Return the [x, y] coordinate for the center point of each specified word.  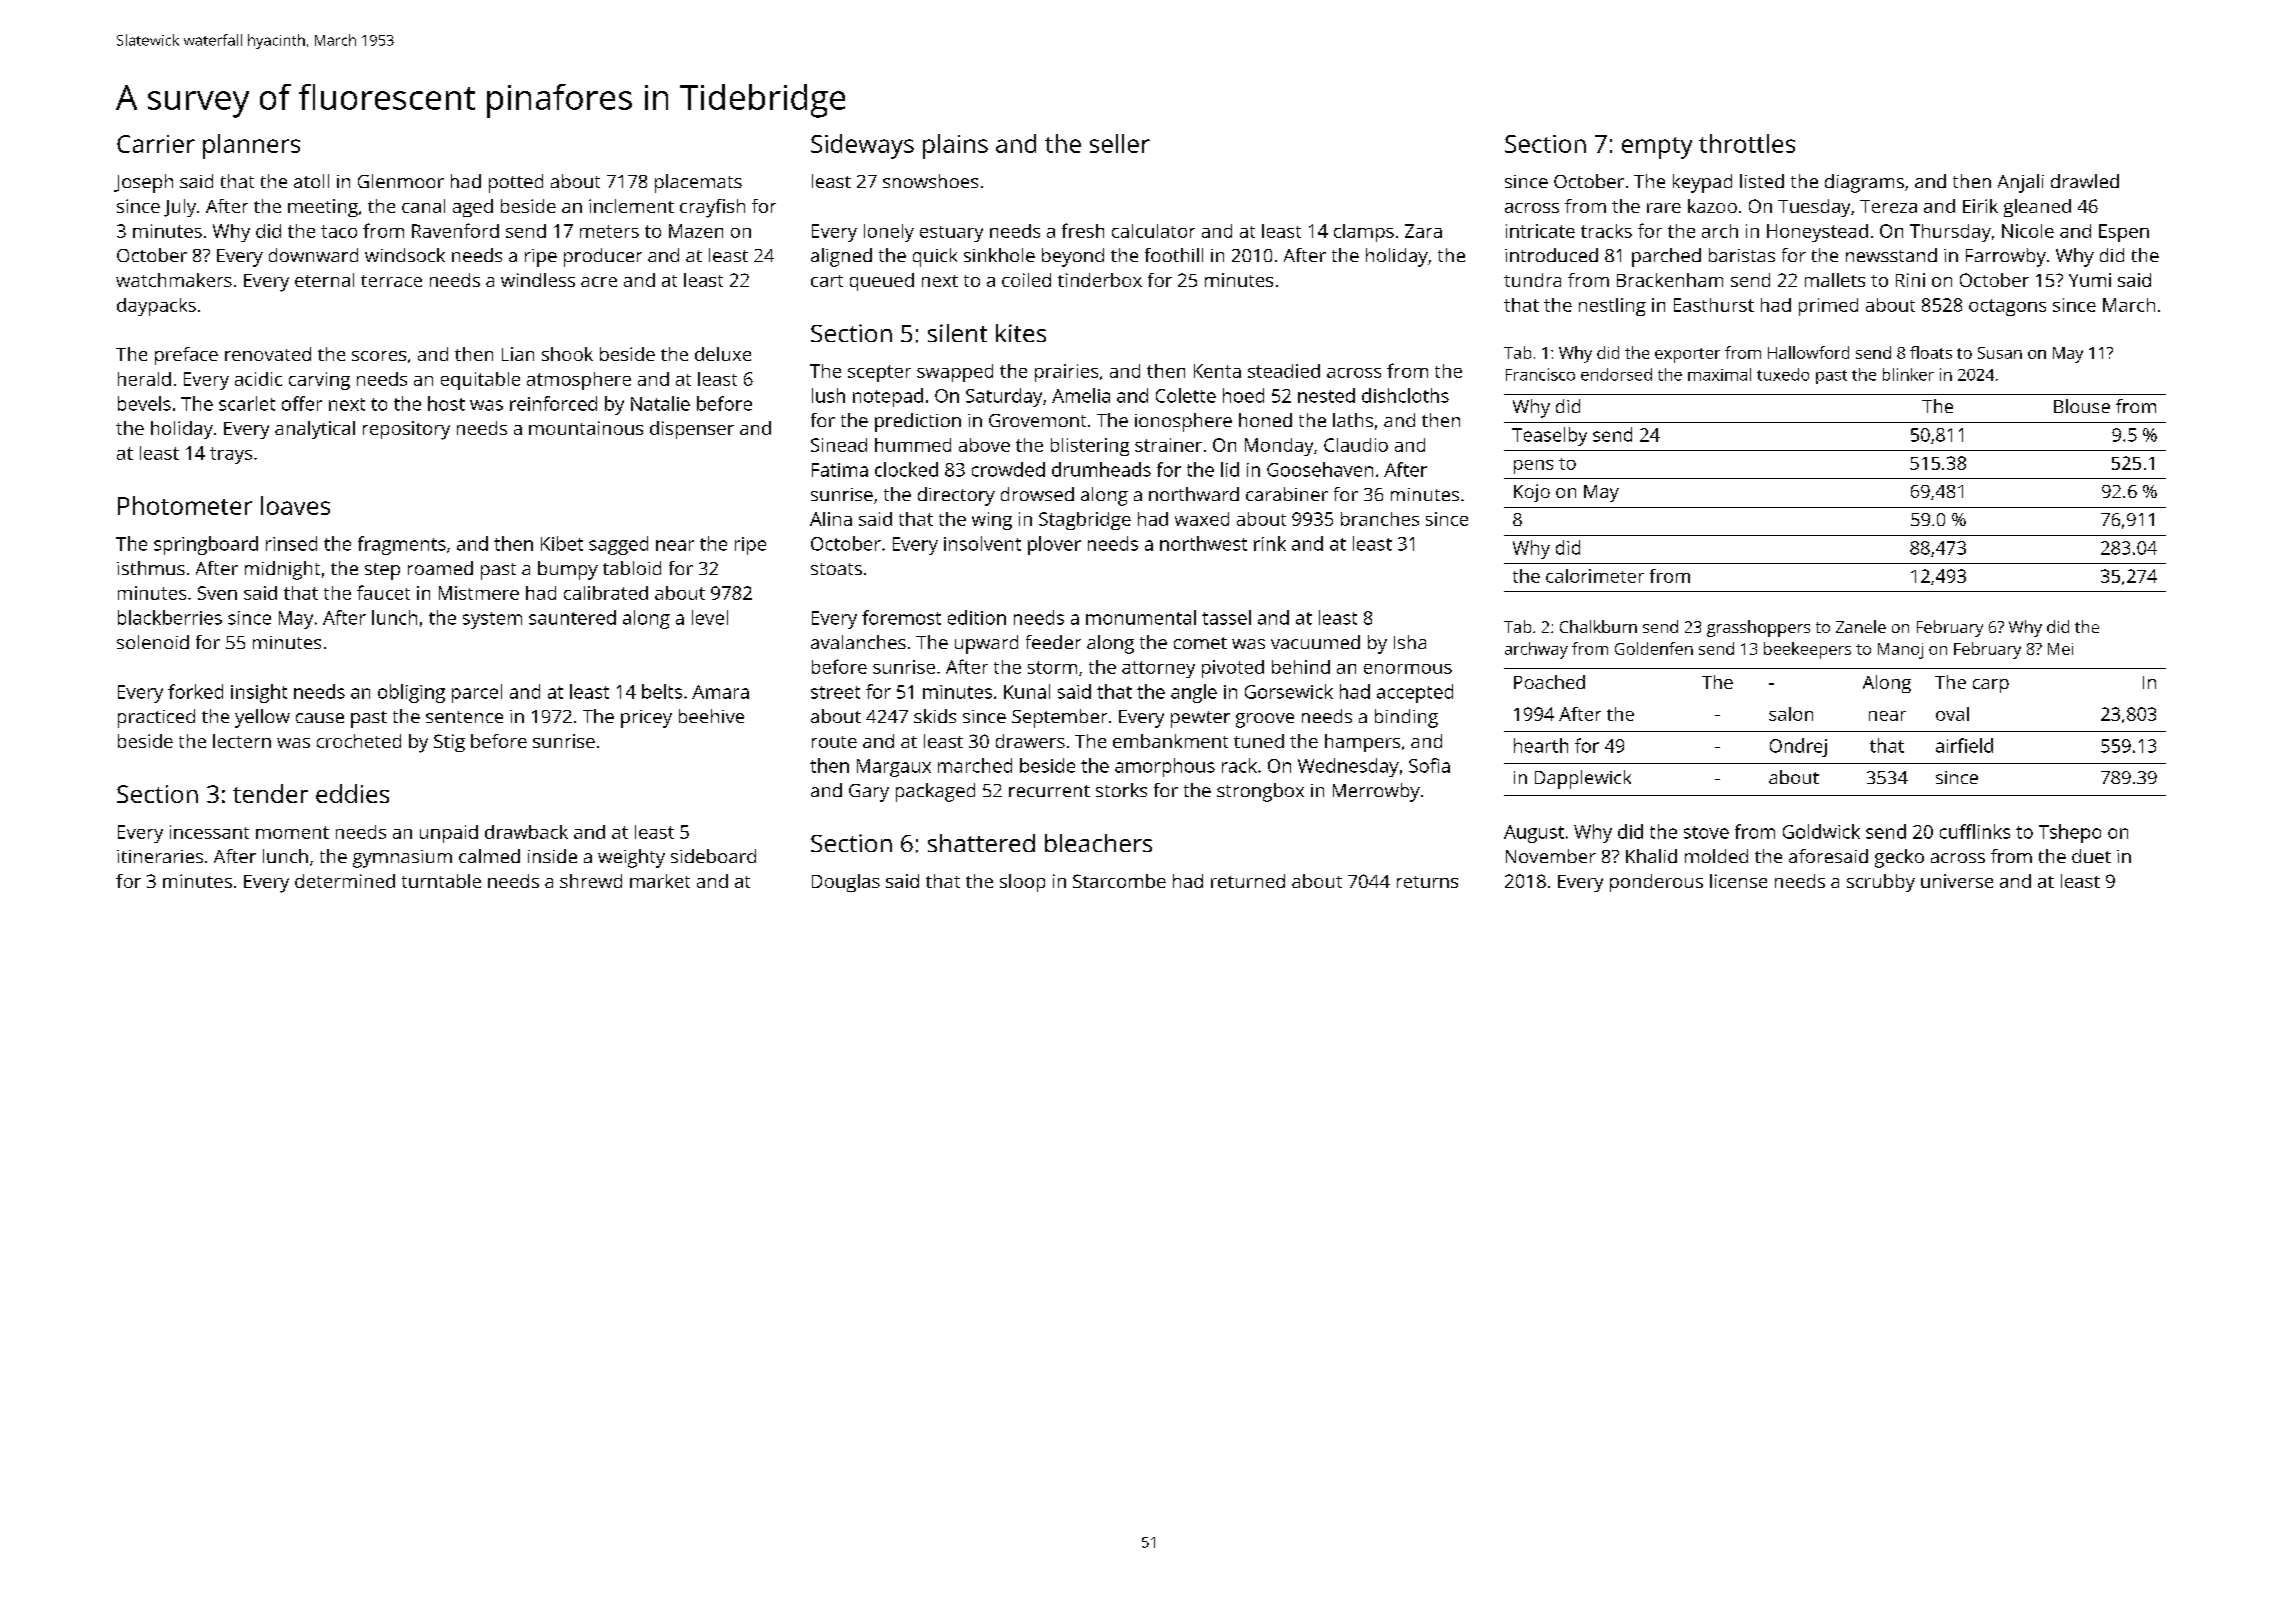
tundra [1532, 280]
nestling [1612, 307]
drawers [1030, 741]
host [446, 403]
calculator [1153, 231]
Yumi [2090, 280]
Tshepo [2070, 833]
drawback [526, 832]
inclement [631, 206]
